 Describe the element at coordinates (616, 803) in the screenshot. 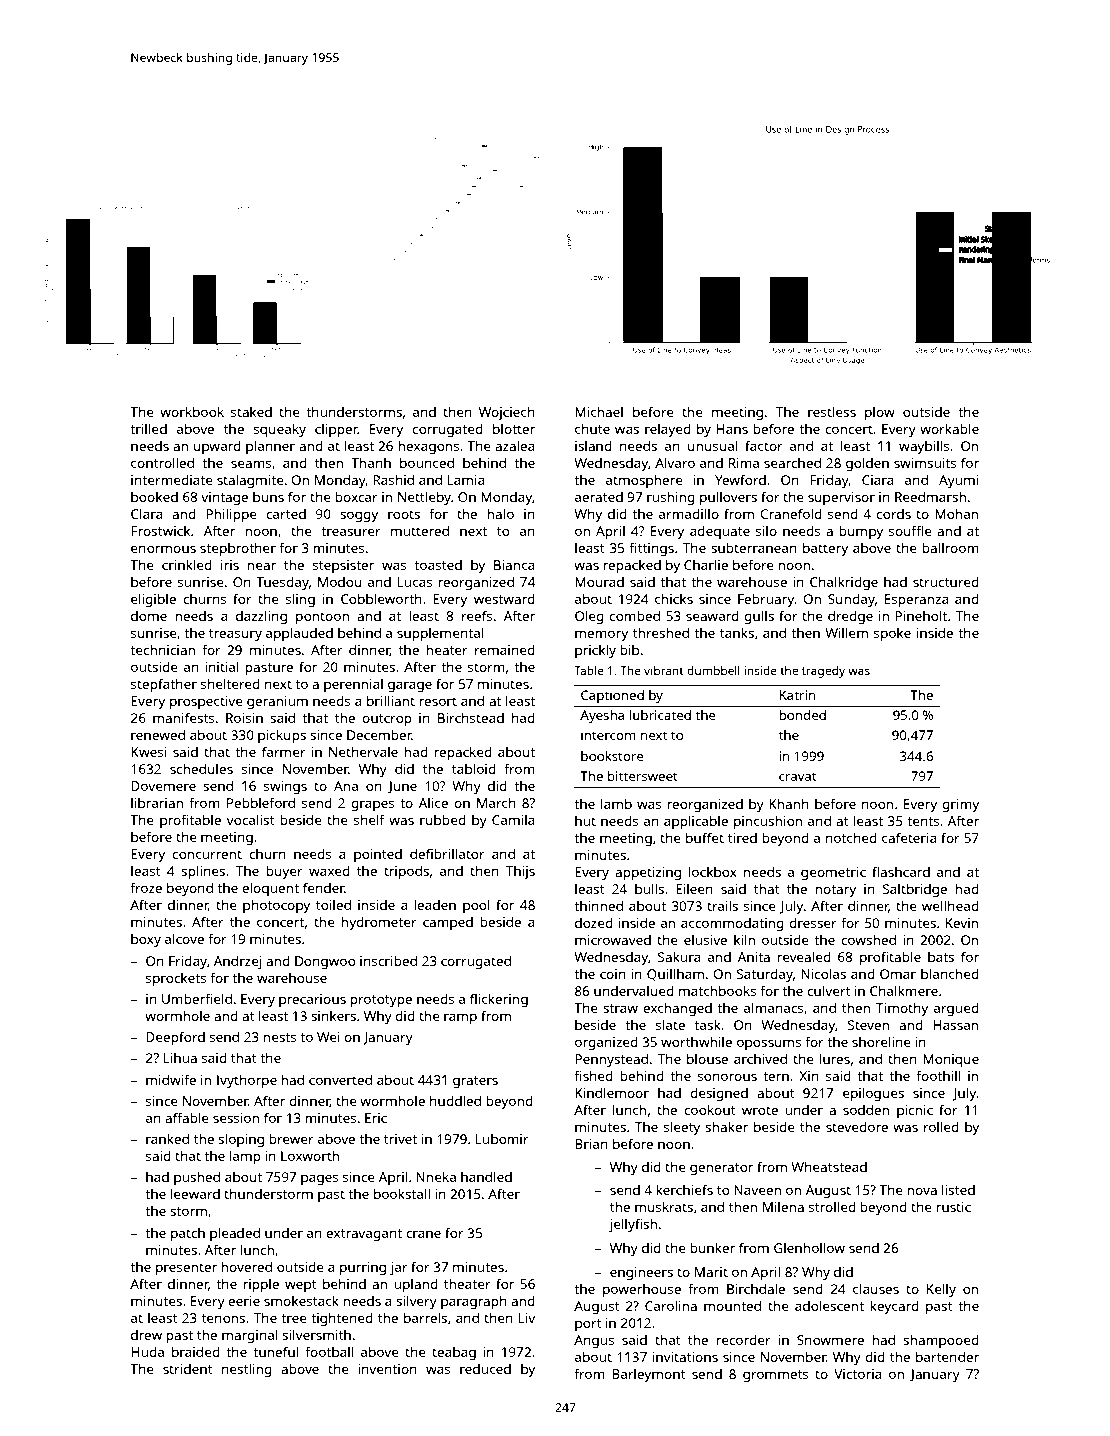

I see `lamb` at that location.
